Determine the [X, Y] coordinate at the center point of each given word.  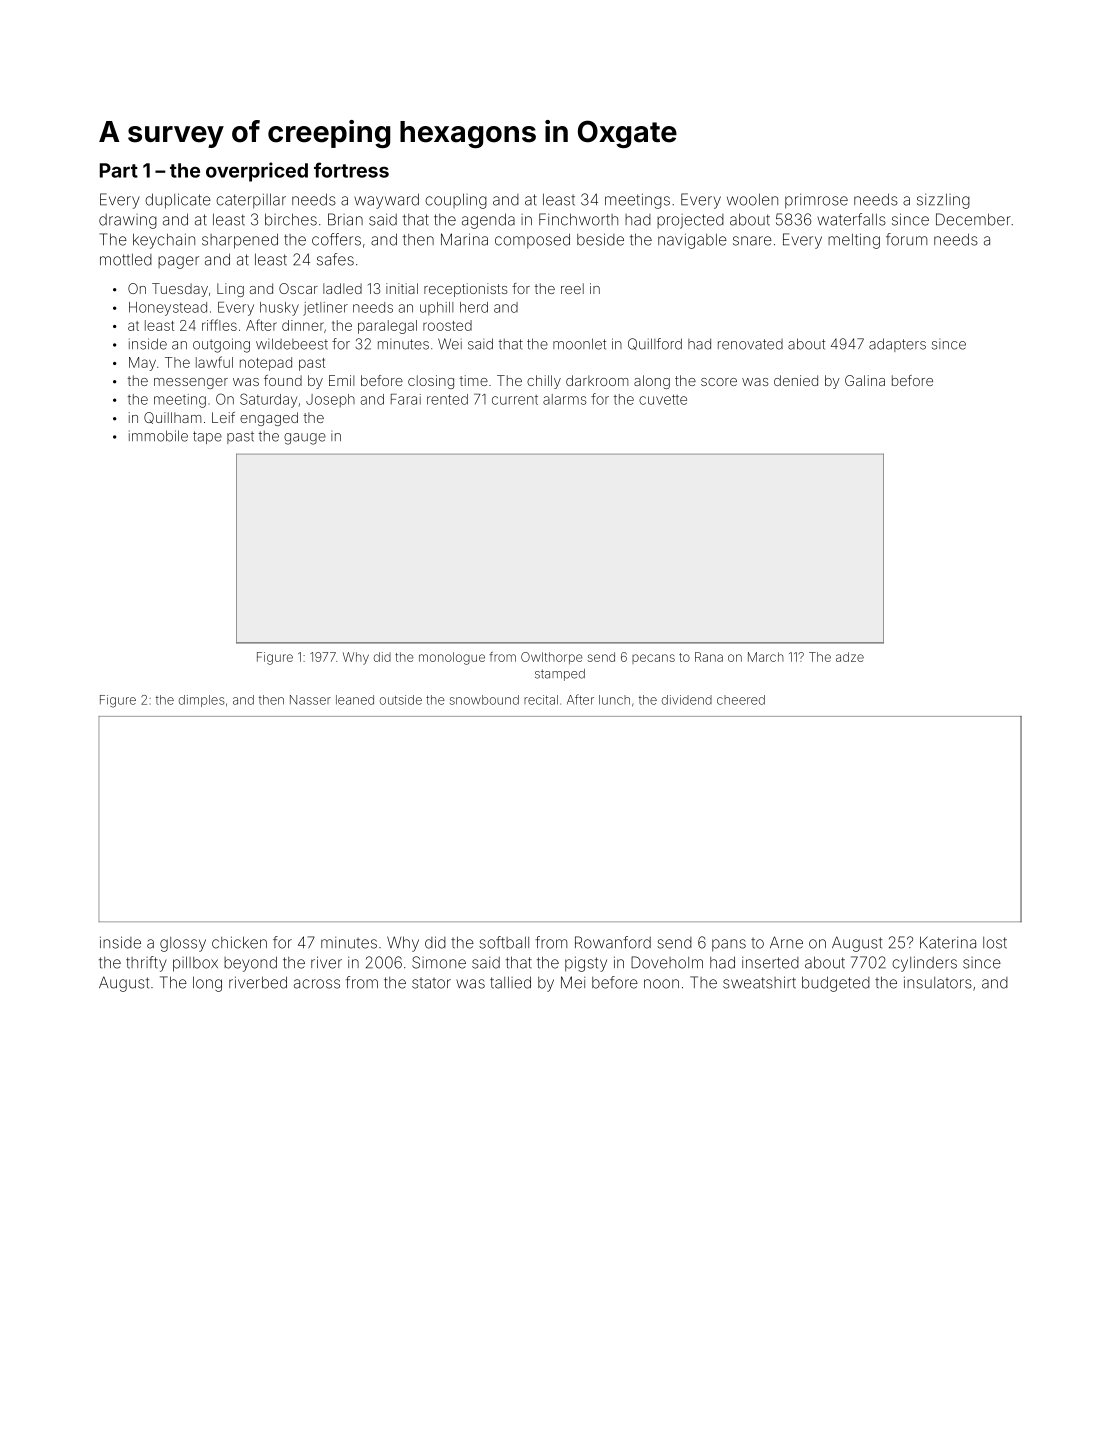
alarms [565, 399]
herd [474, 307]
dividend [687, 700]
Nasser [310, 700]
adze [850, 657]
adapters [897, 345]
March [766, 657]
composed [532, 241]
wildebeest [292, 344]
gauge [305, 439]
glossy [183, 944]
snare [752, 241]
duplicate [178, 201]
